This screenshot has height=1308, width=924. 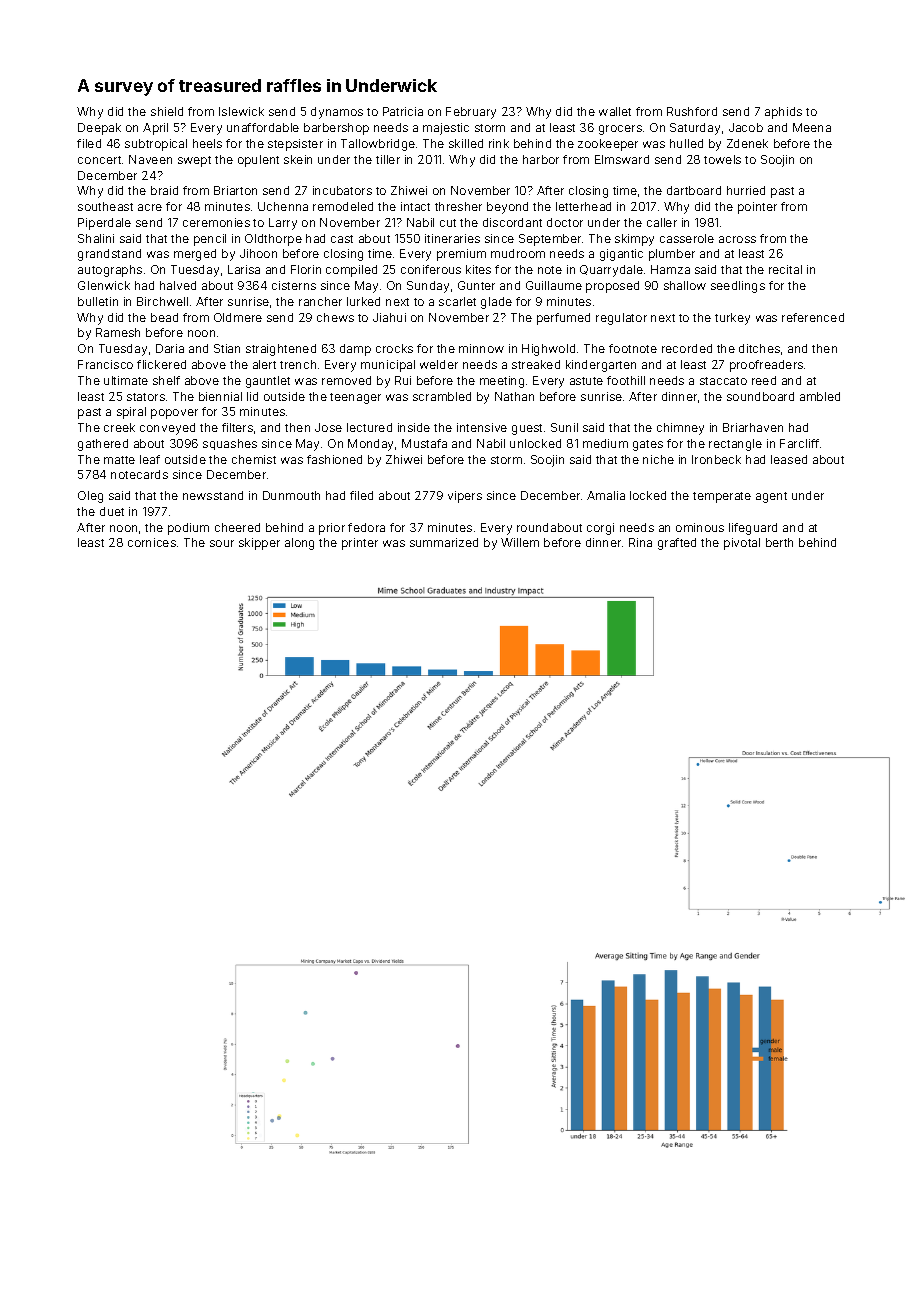 I want to click on majestic, so click(x=446, y=129).
